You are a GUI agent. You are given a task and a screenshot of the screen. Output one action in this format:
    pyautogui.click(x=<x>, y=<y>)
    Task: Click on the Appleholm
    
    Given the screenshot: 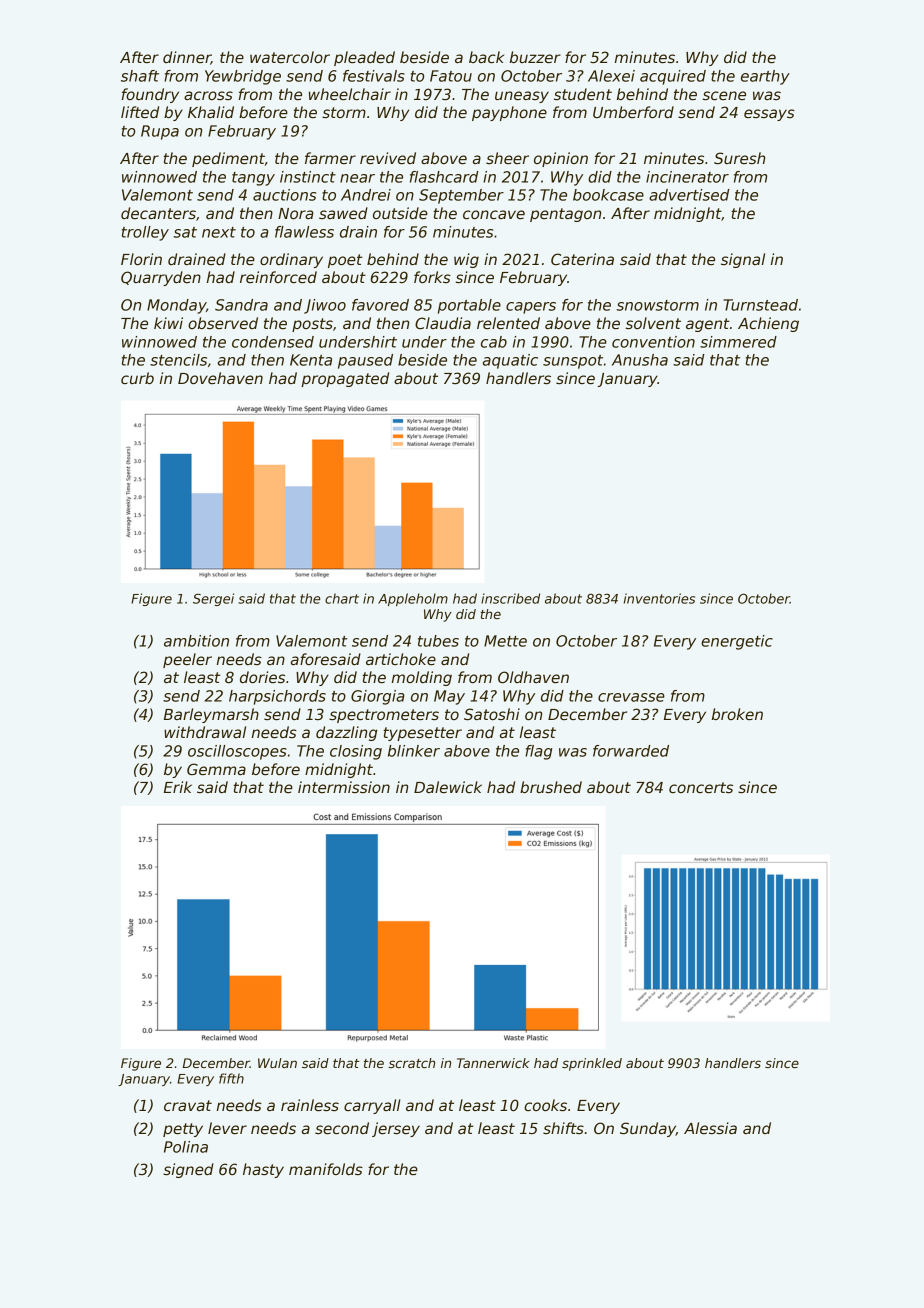 What is the action you would take?
    pyautogui.click(x=413, y=599)
